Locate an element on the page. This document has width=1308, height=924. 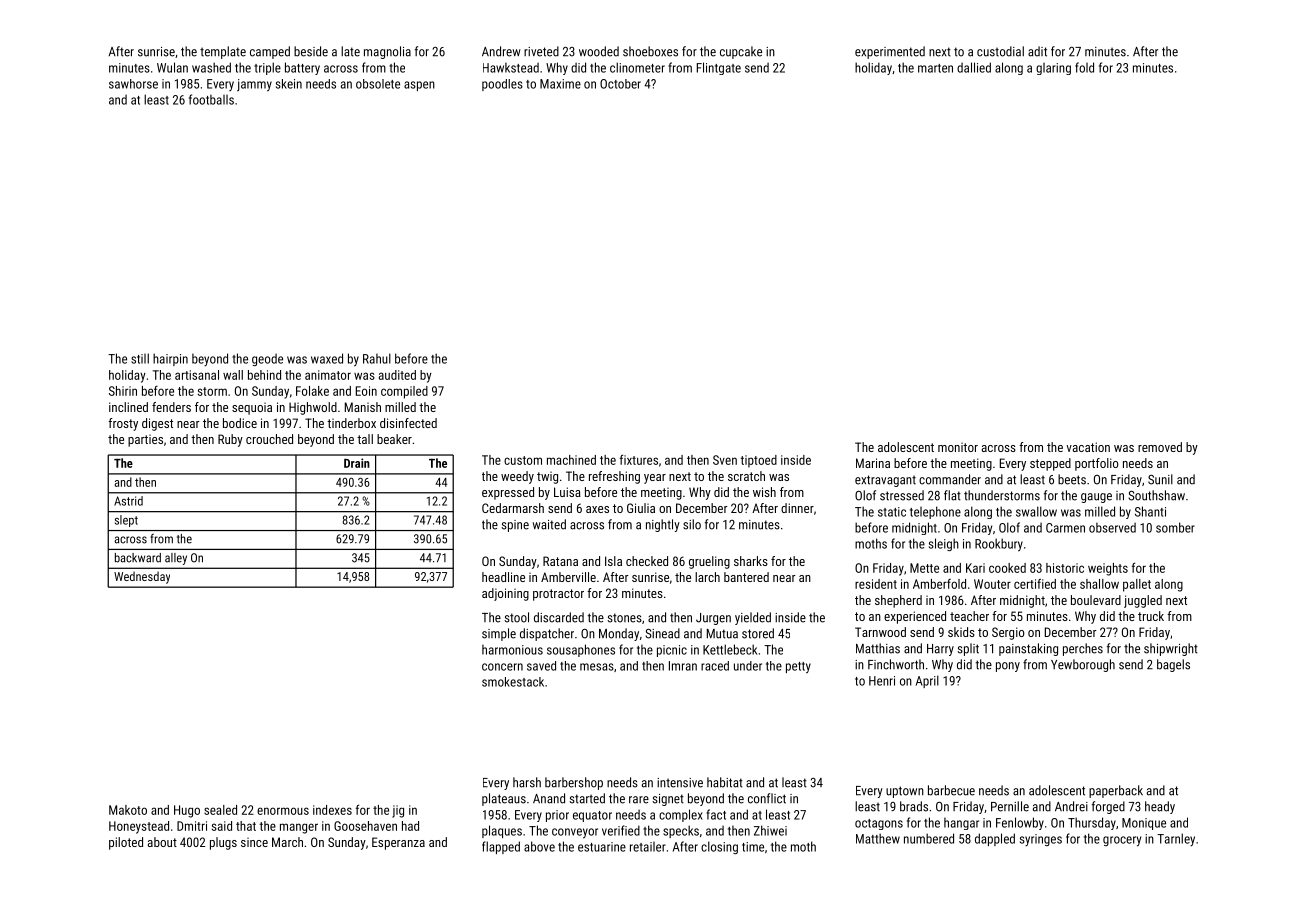
experimented is located at coordinates (890, 52).
